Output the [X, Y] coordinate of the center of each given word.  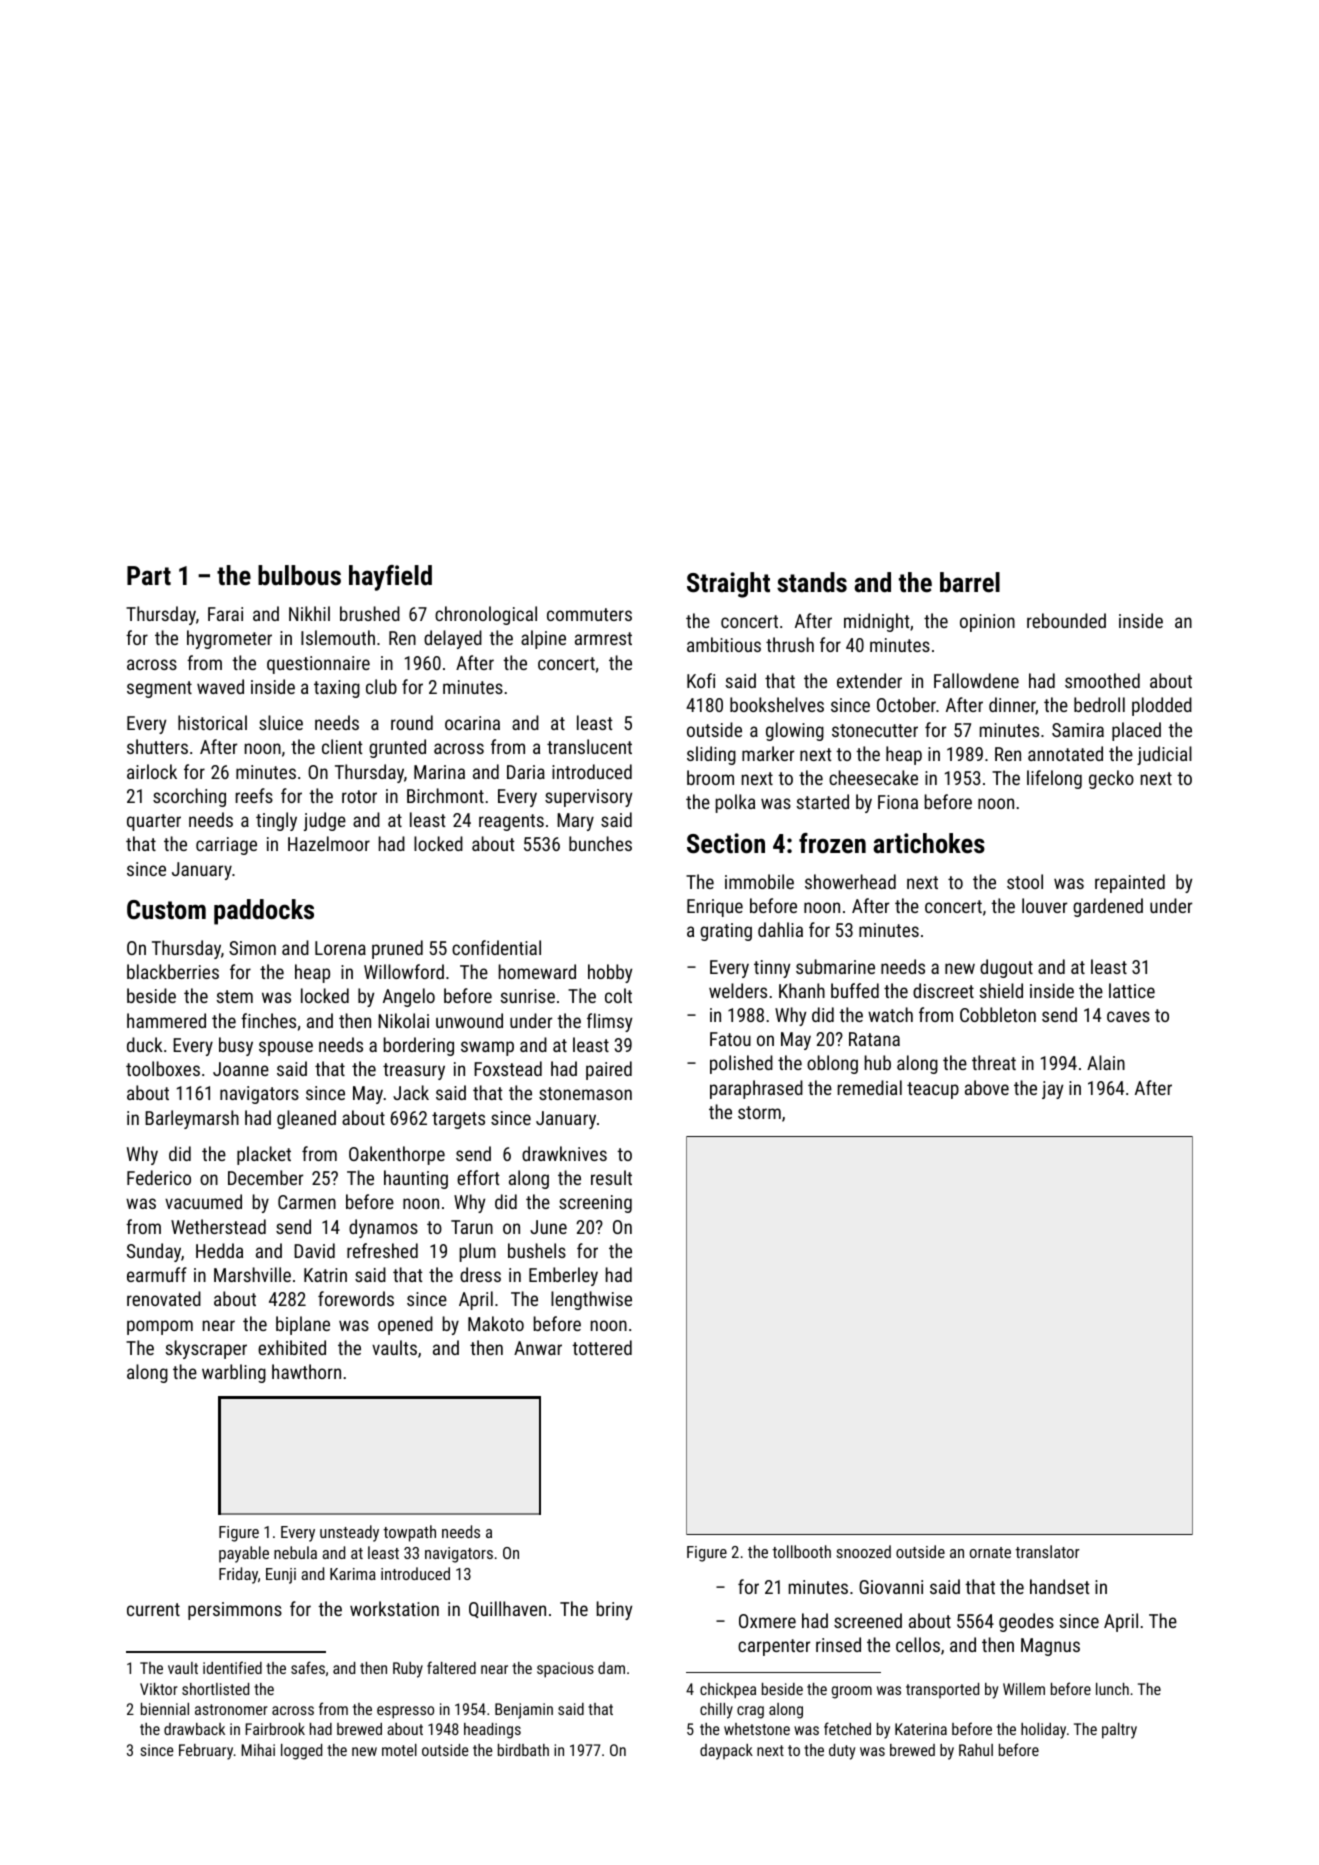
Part [149, 576]
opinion [987, 623]
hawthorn [306, 1371]
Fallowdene [976, 680]
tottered [602, 1347]
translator [1047, 1551]
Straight [728, 585]
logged [301, 1752]
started [823, 801]
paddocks [264, 912]
